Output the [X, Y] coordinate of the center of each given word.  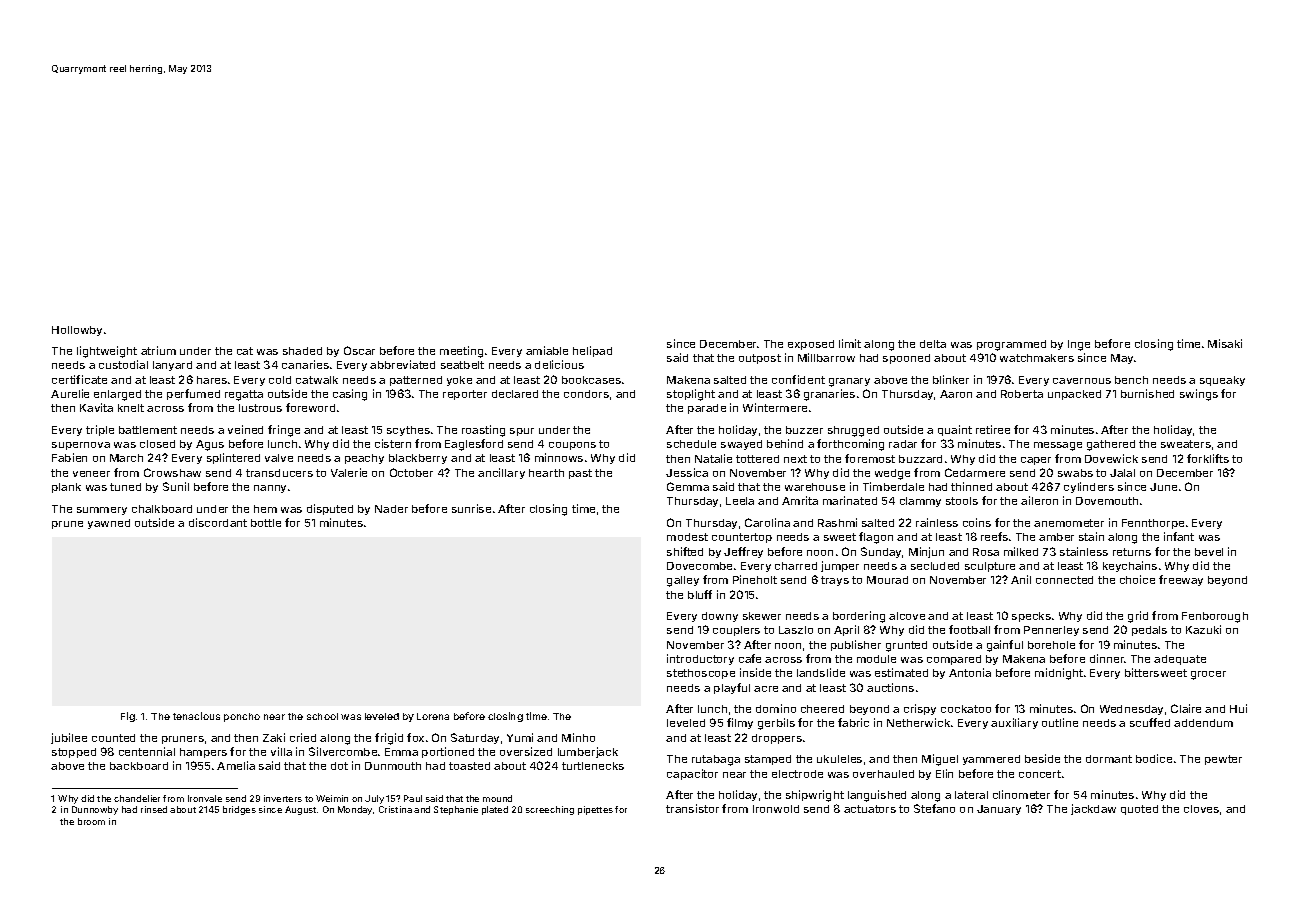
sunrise [471, 508]
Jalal [1122, 473]
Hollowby [77, 331]
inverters [283, 798]
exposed [811, 345]
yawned [109, 524]
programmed [1011, 345]
